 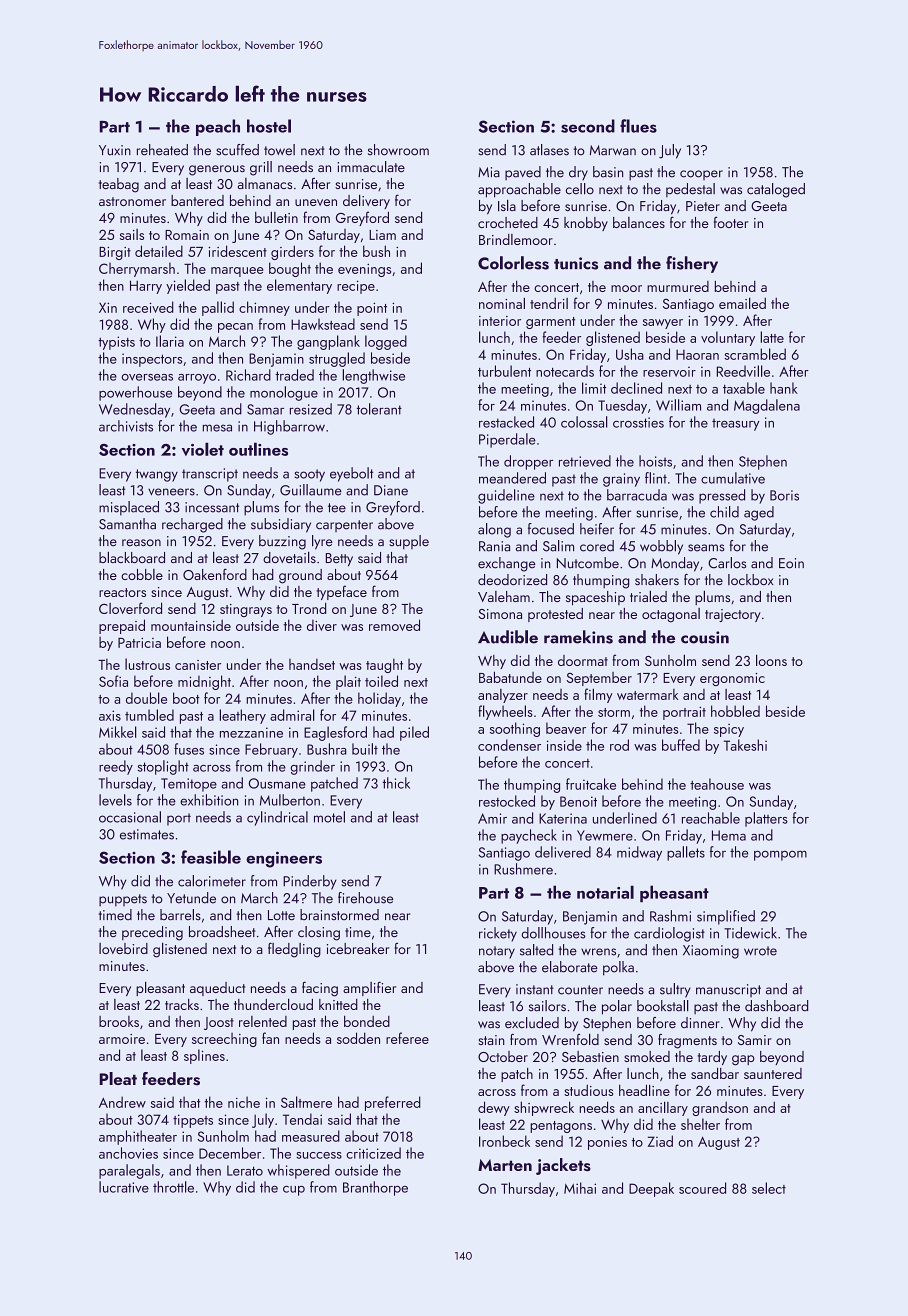 I want to click on Yewmere, so click(x=605, y=835).
